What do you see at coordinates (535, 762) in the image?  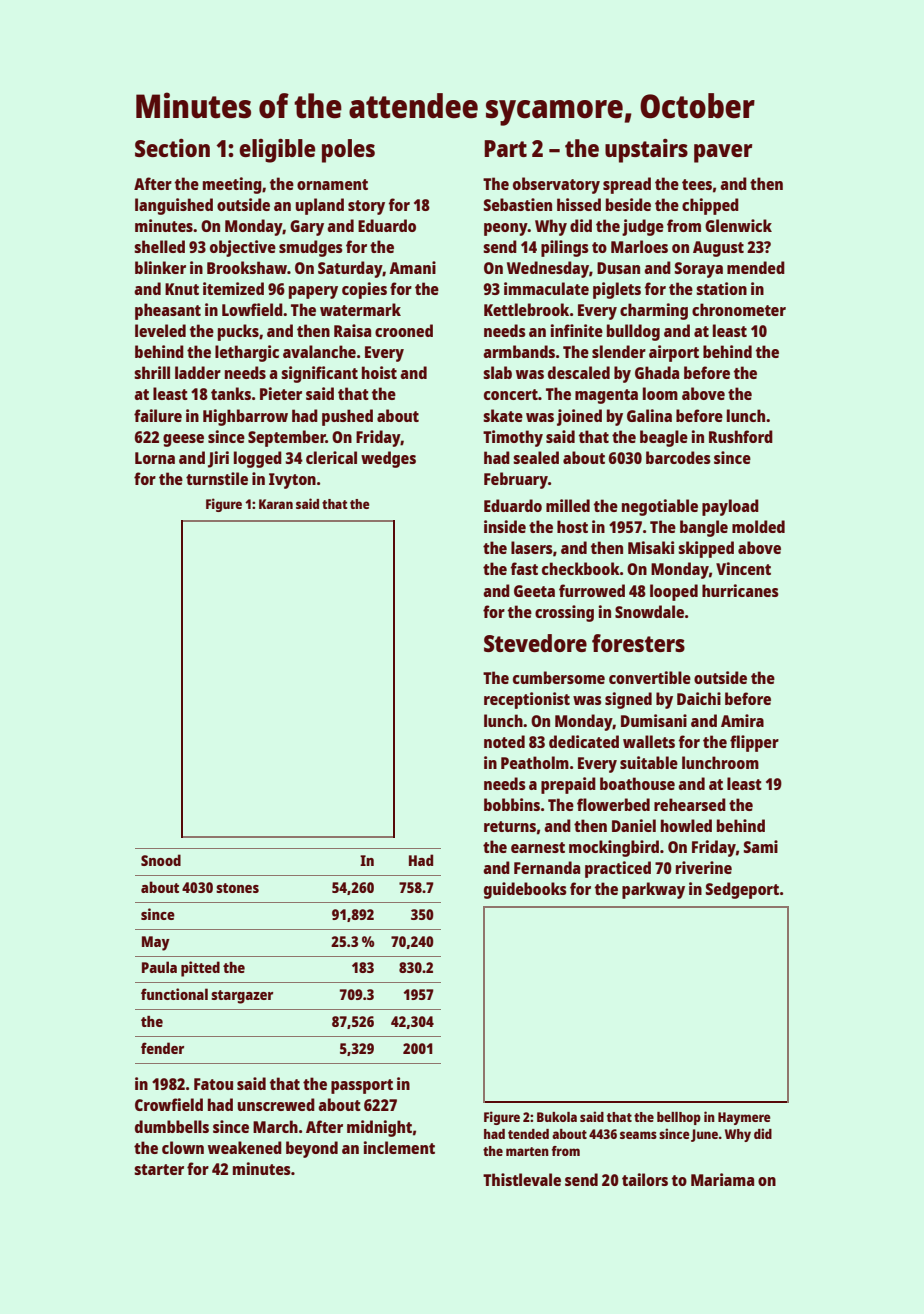 I see `Peatholm` at bounding box center [535, 762].
